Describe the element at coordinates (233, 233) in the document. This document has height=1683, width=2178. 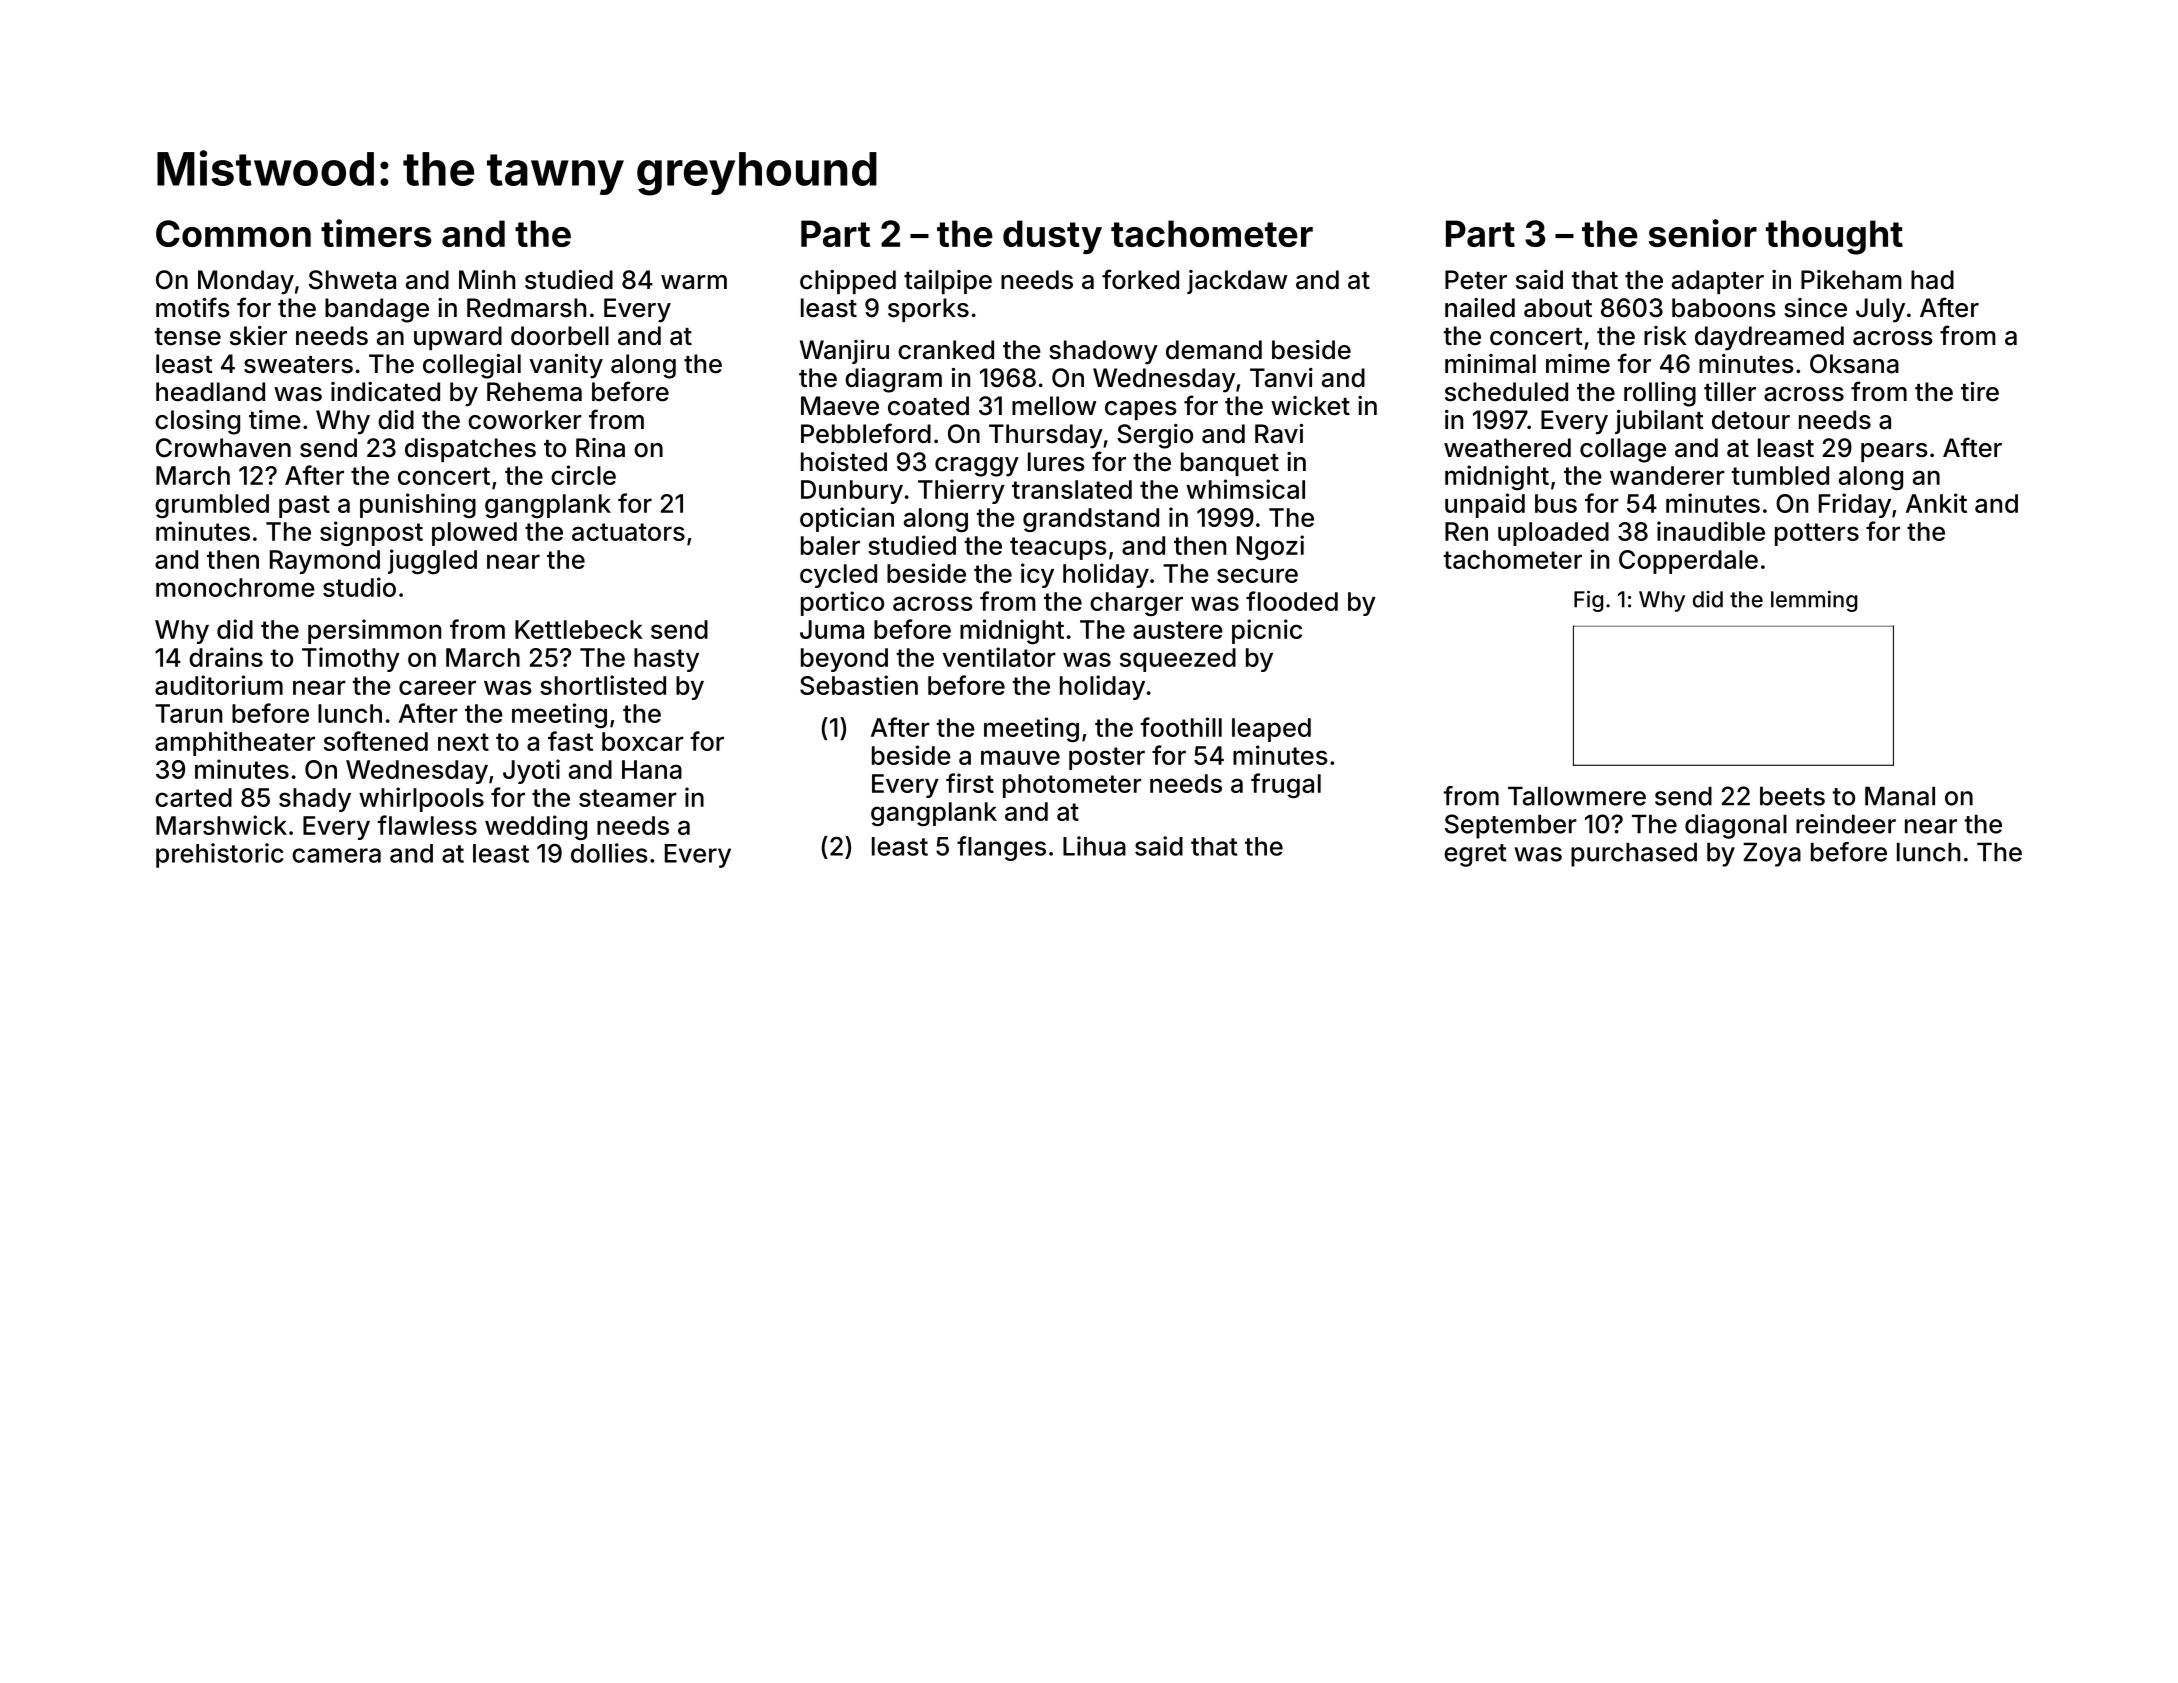
I see `Common` at that location.
